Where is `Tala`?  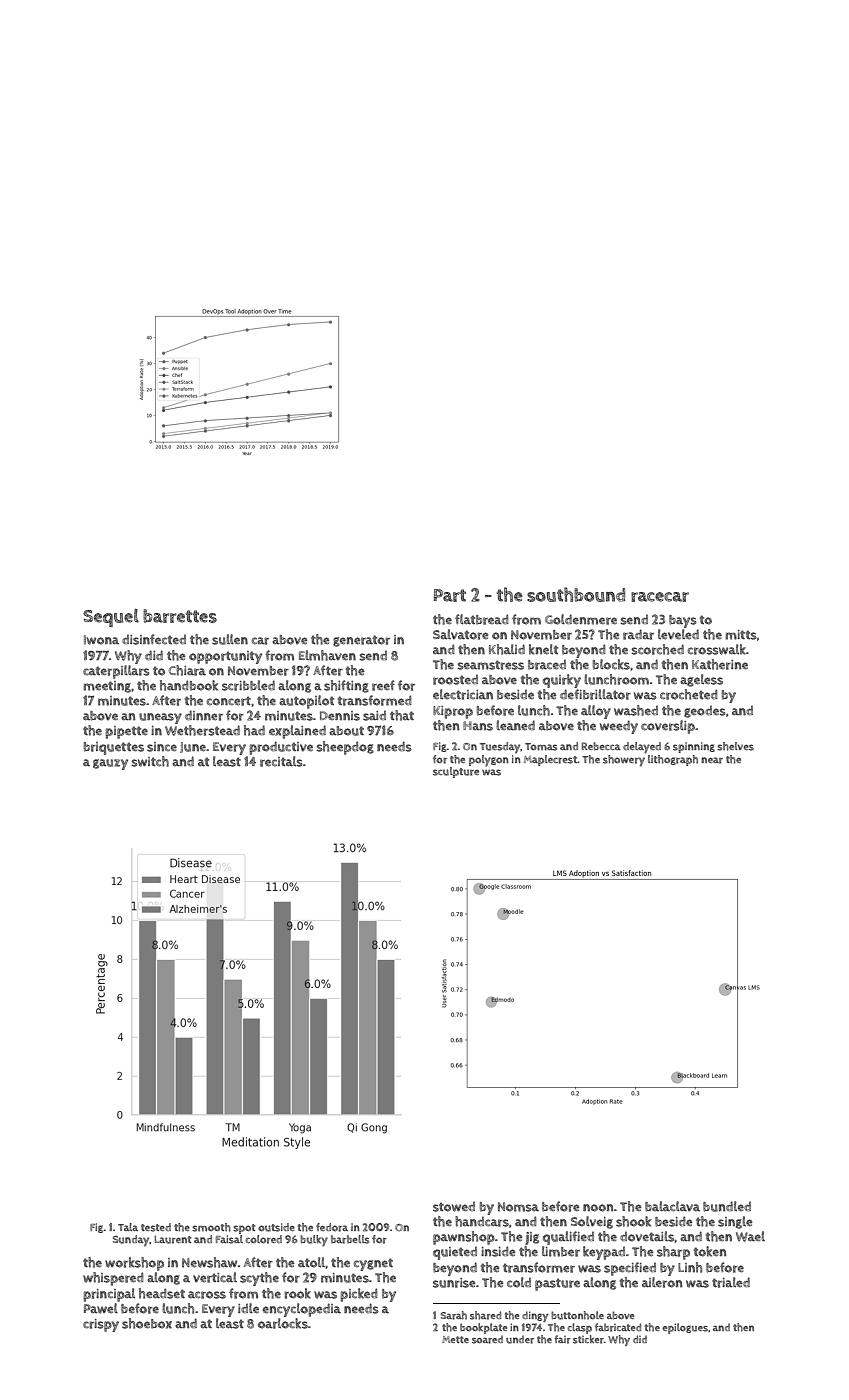
Tala is located at coordinates (128, 1227).
